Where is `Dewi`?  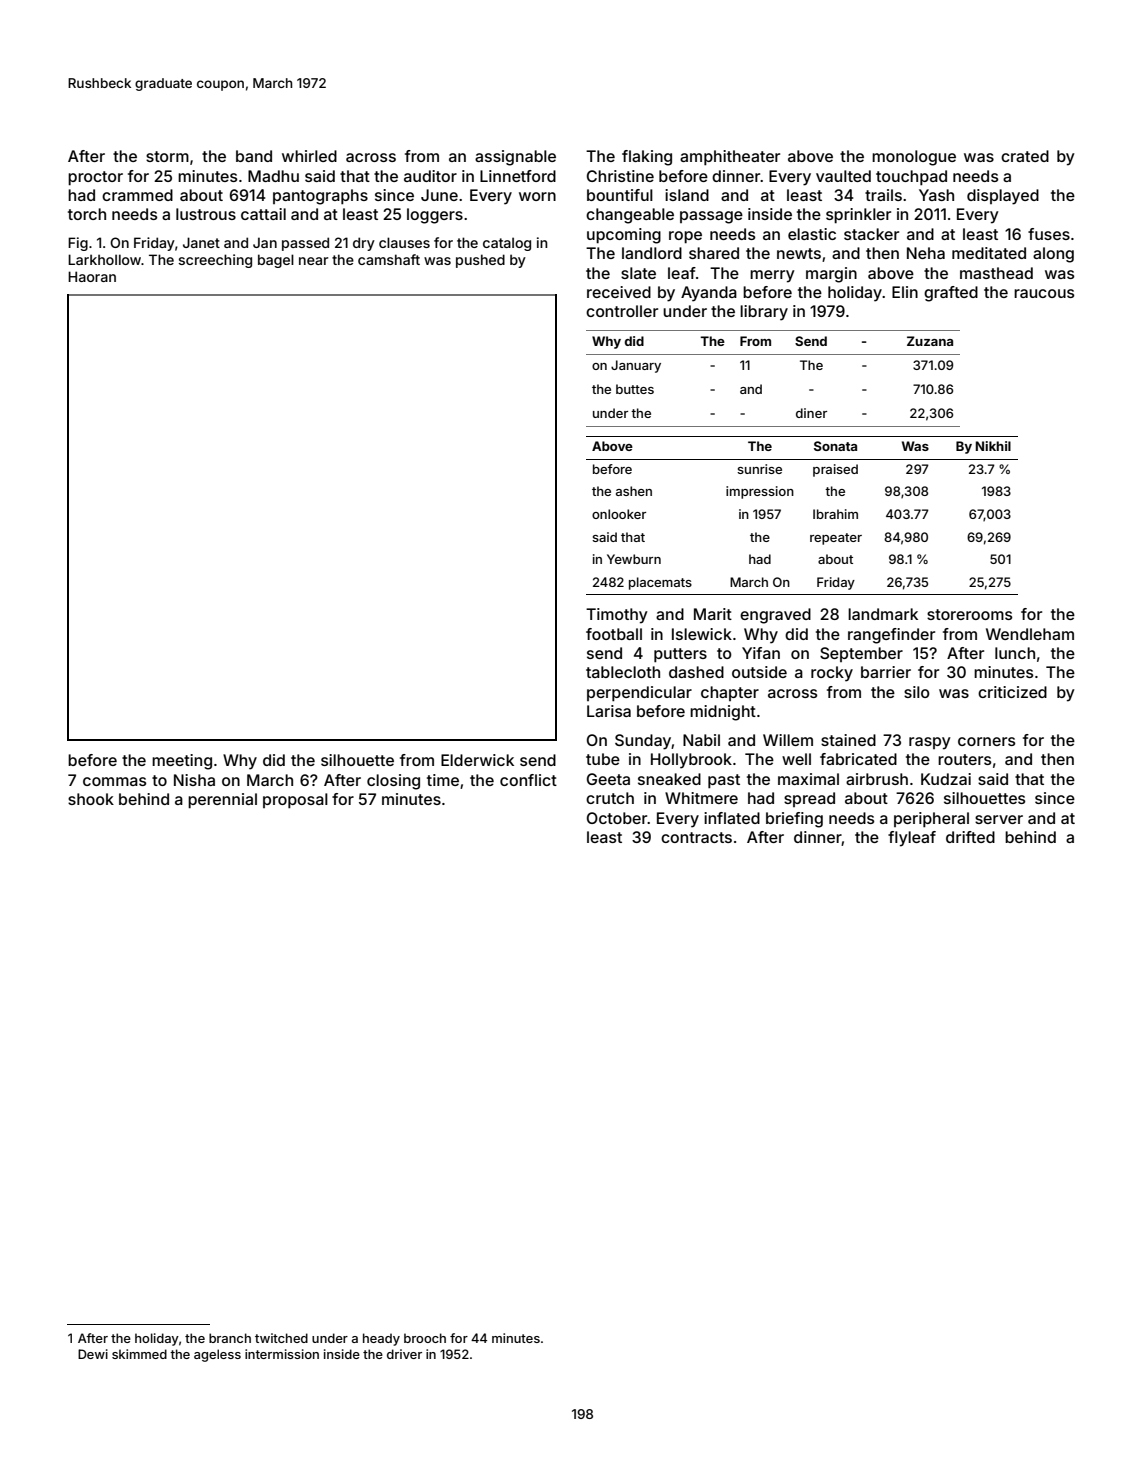
Dewi is located at coordinates (93, 1354).
